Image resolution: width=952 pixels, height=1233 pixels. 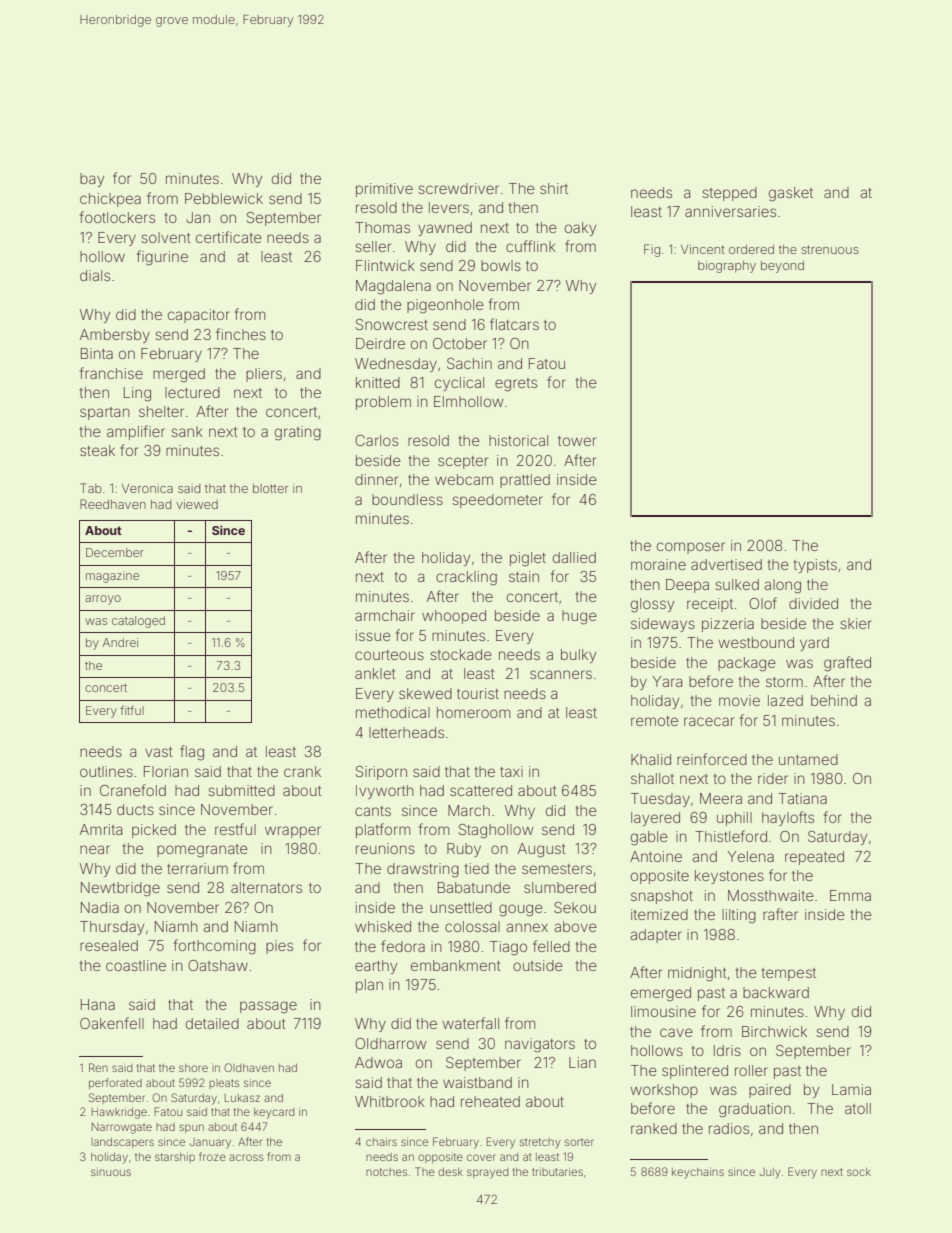 What do you see at coordinates (132, 710) in the screenshot?
I see `fitful` at bounding box center [132, 710].
